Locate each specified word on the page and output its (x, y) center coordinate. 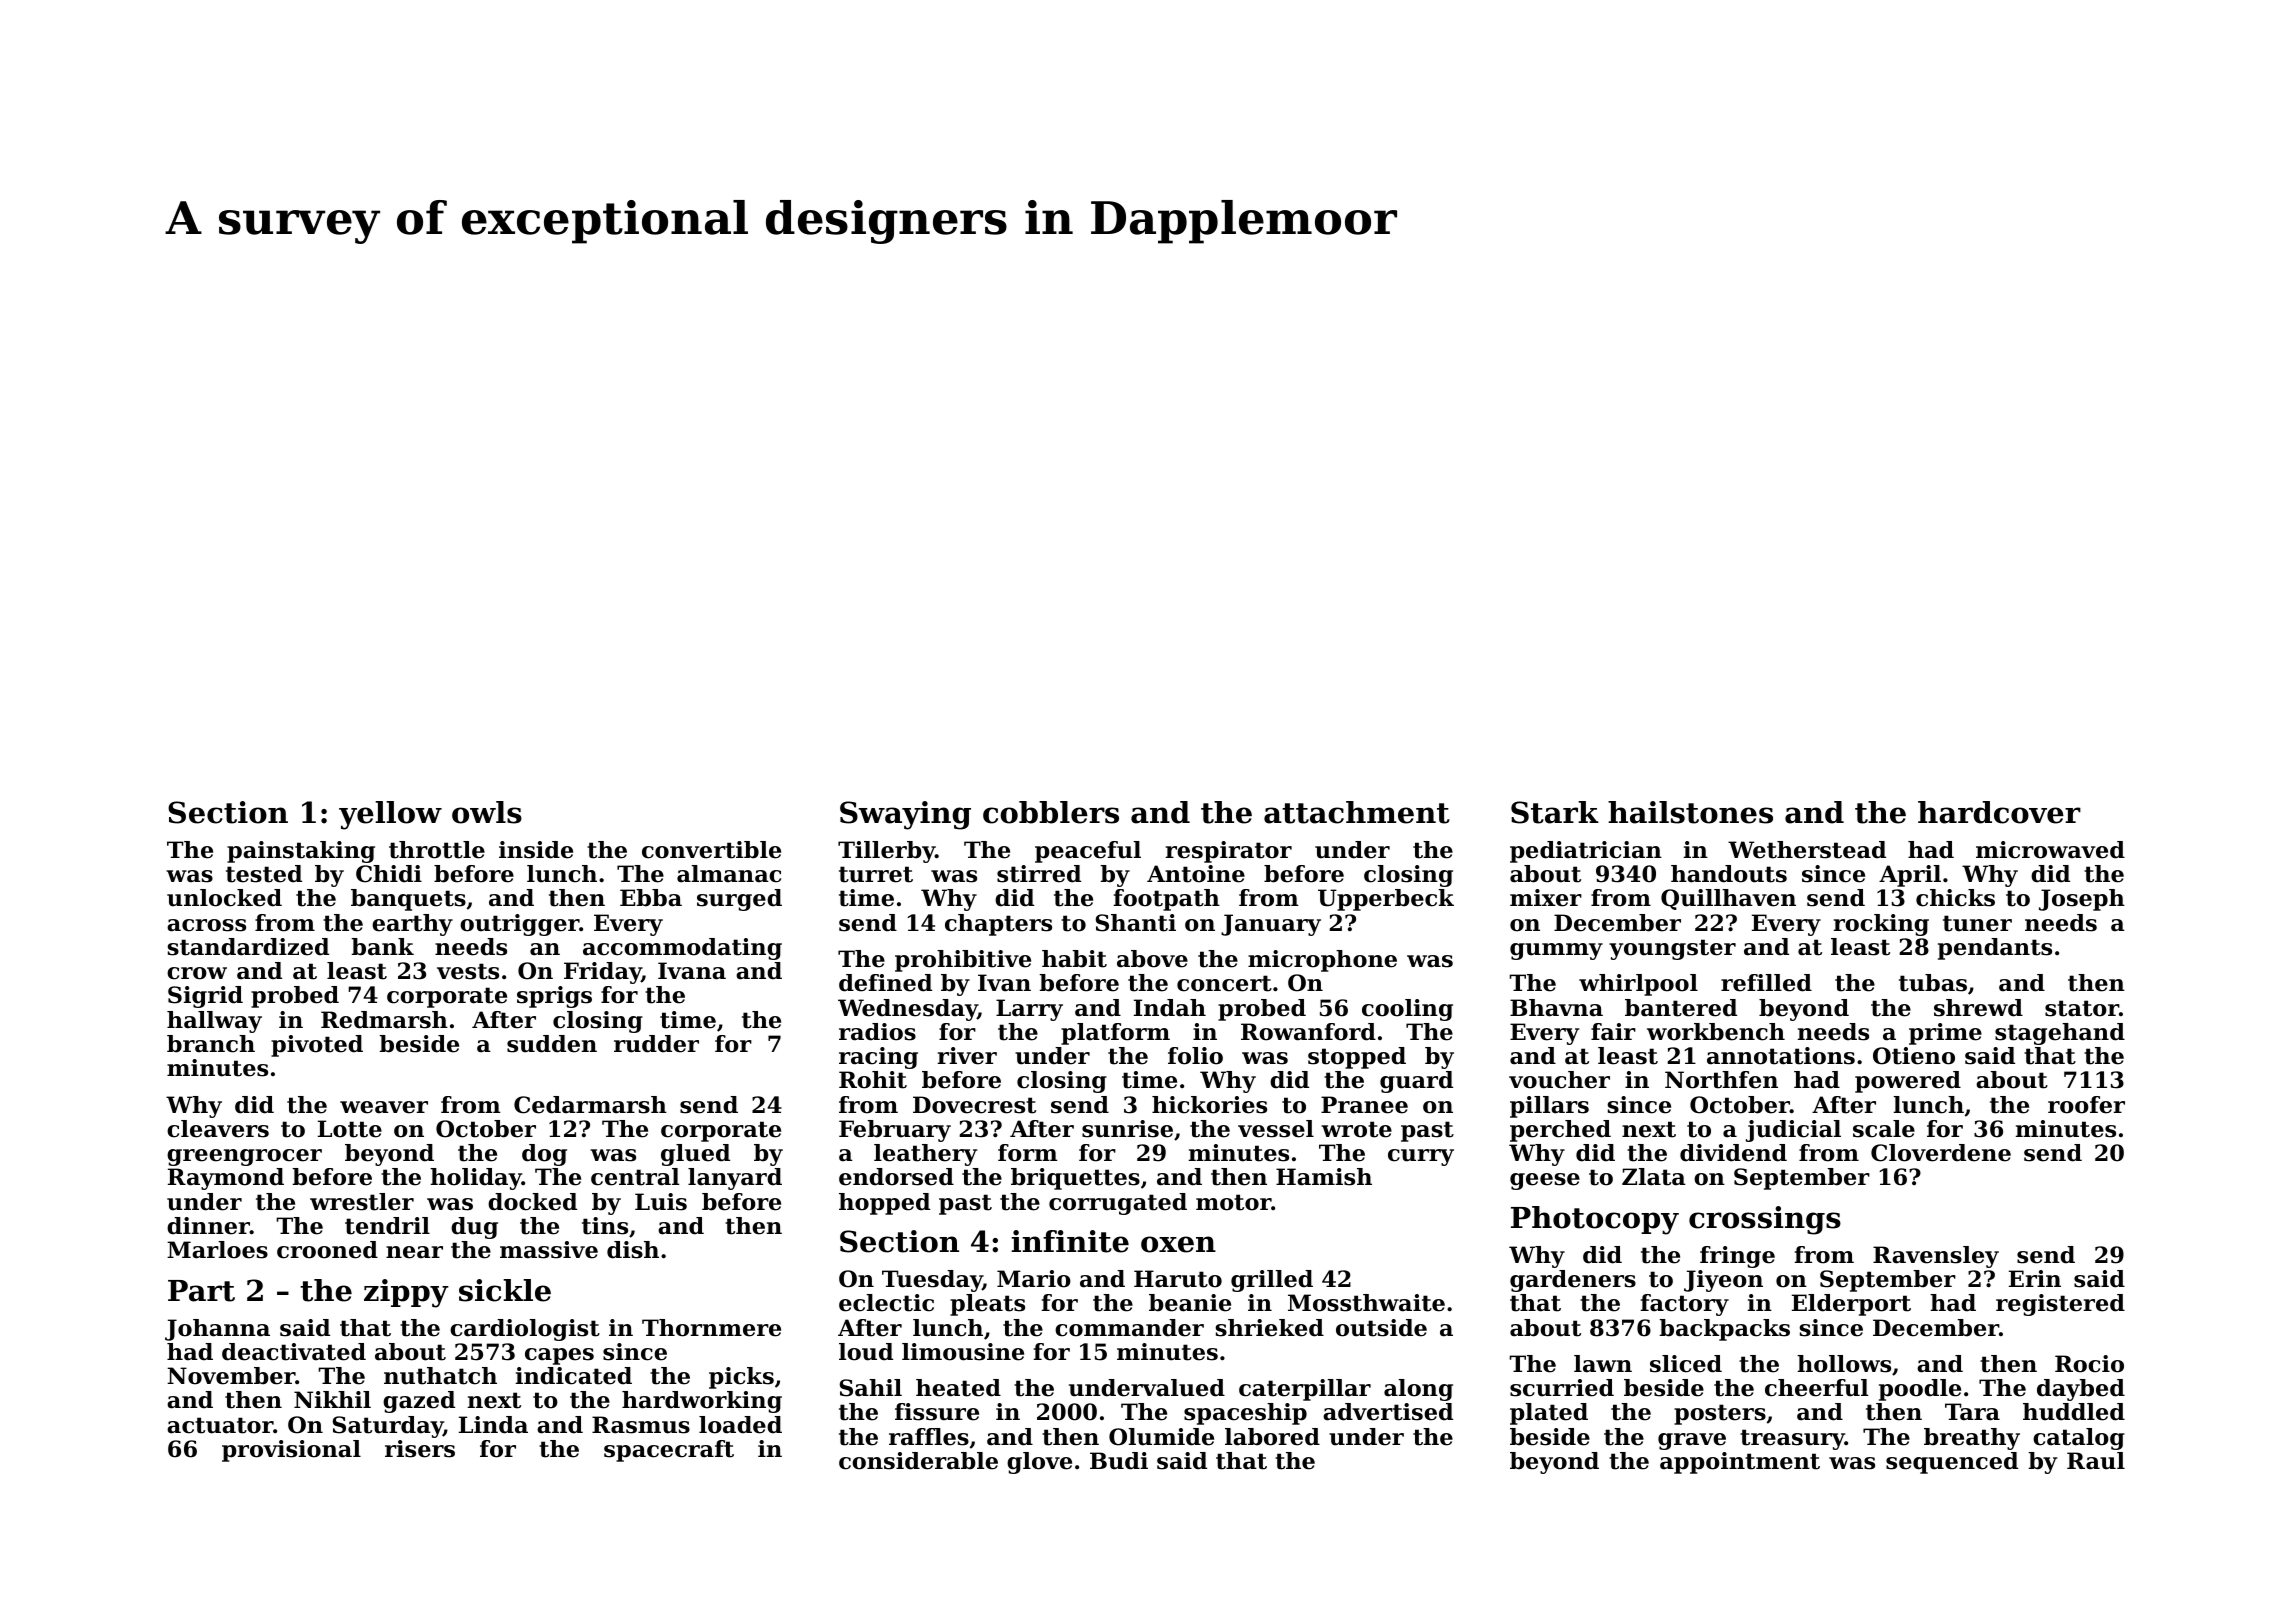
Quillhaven (1728, 899)
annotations (1781, 1056)
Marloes (217, 1250)
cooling (1407, 1010)
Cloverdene (1941, 1153)
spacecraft (669, 1451)
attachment (1357, 812)
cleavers (218, 1129)
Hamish (1324, 1177)
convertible (711, 850)
